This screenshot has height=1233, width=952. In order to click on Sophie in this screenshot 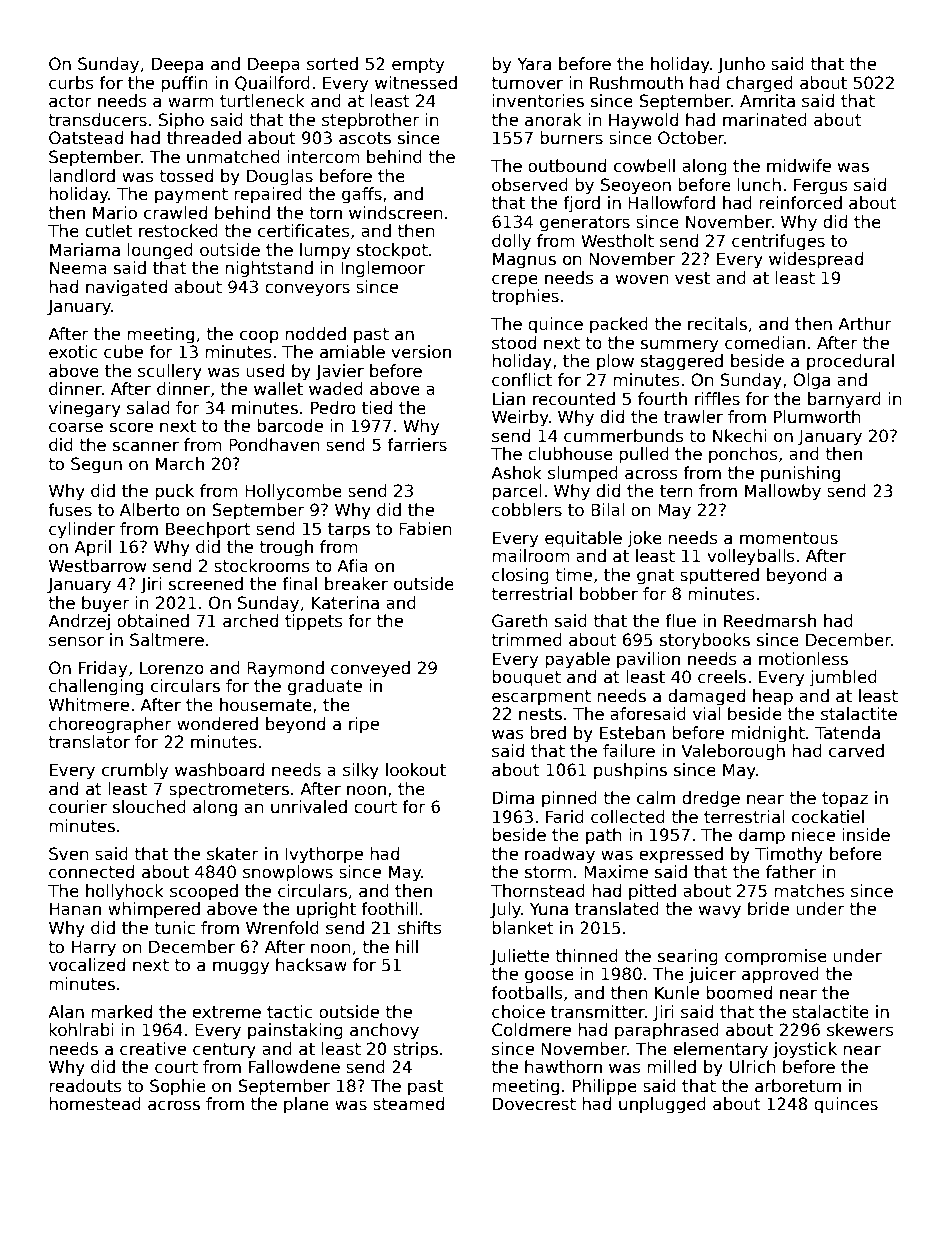, I will do `click(178, 1087)`.
